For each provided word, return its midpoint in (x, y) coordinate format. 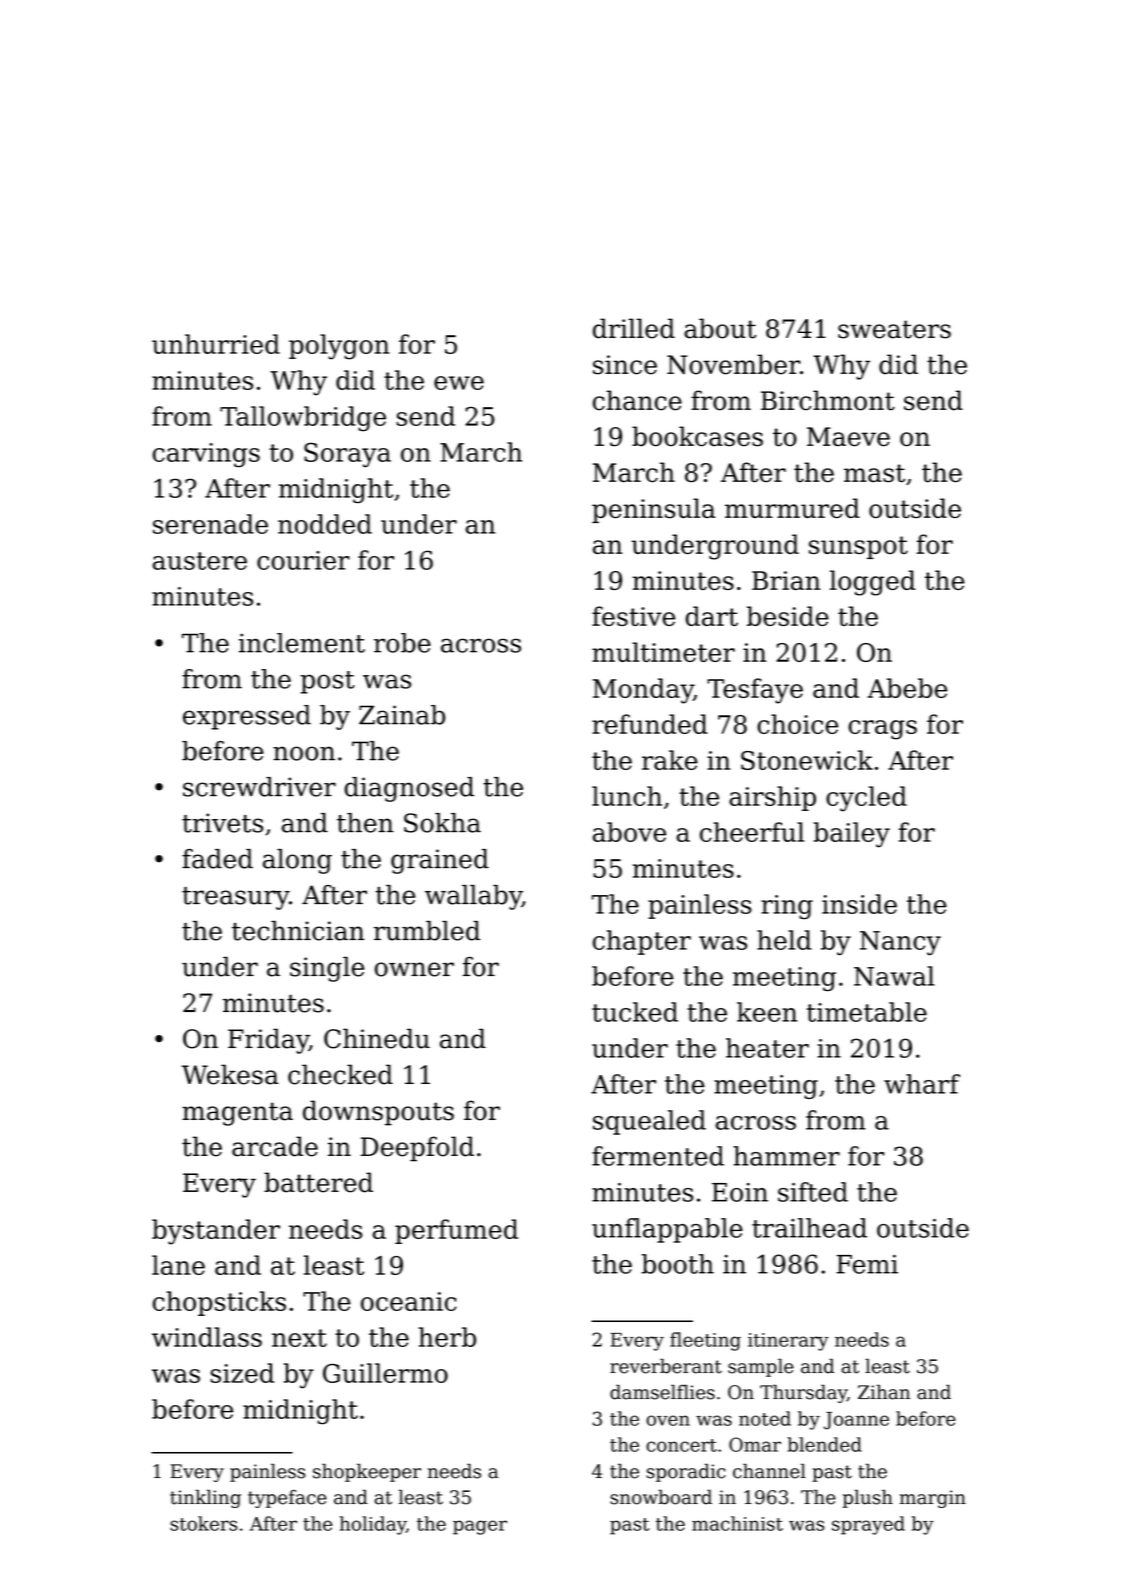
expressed (247, 717)
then (365, 823)
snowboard (661, 1497)
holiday (373, 1525)
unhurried (216, 344)
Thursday (803, 1394)
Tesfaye (755, 691)
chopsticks (219, 1303)
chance (637, 400)
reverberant (666, 1366)
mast (874, 473)
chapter (642, 942)
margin (933, 1499)
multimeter (663, 652)
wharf (922, 1084)
